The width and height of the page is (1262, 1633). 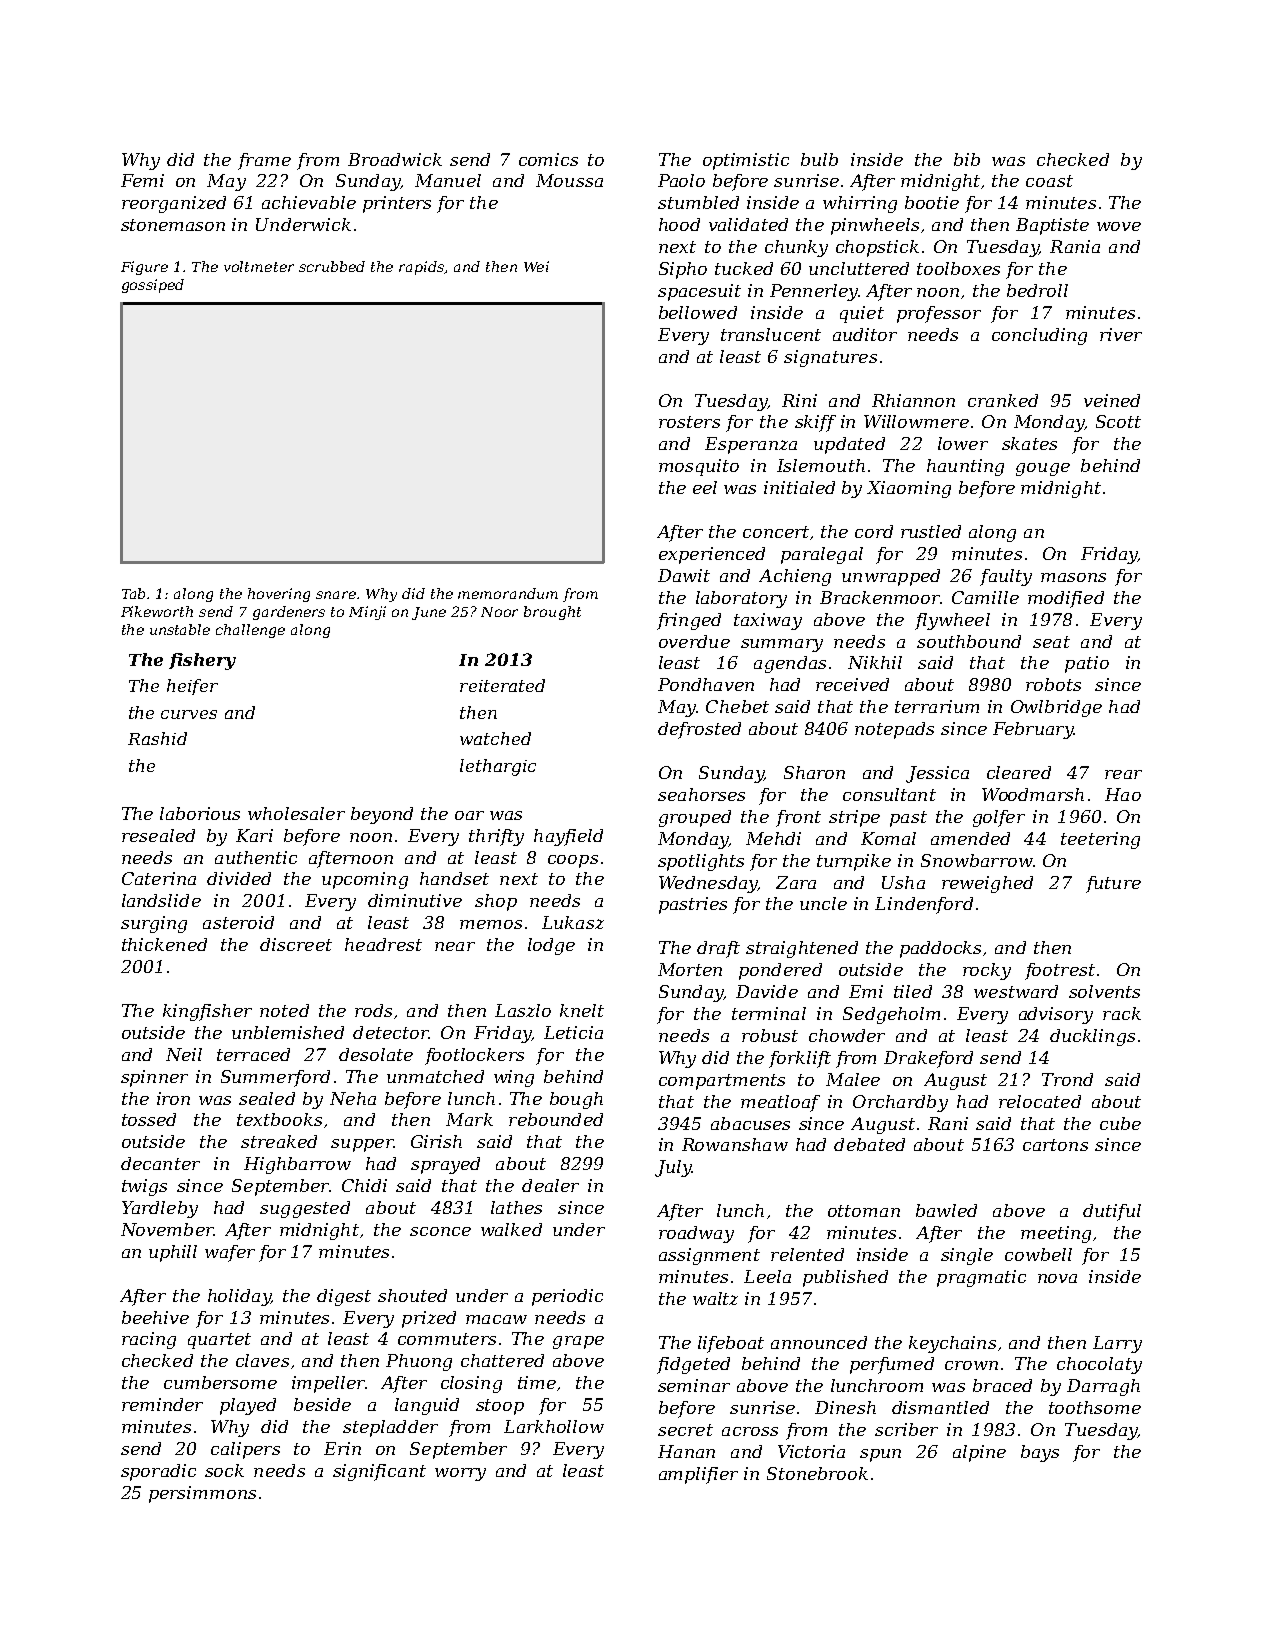 I want to click on Broadwick, so click(x=395, y=159).
